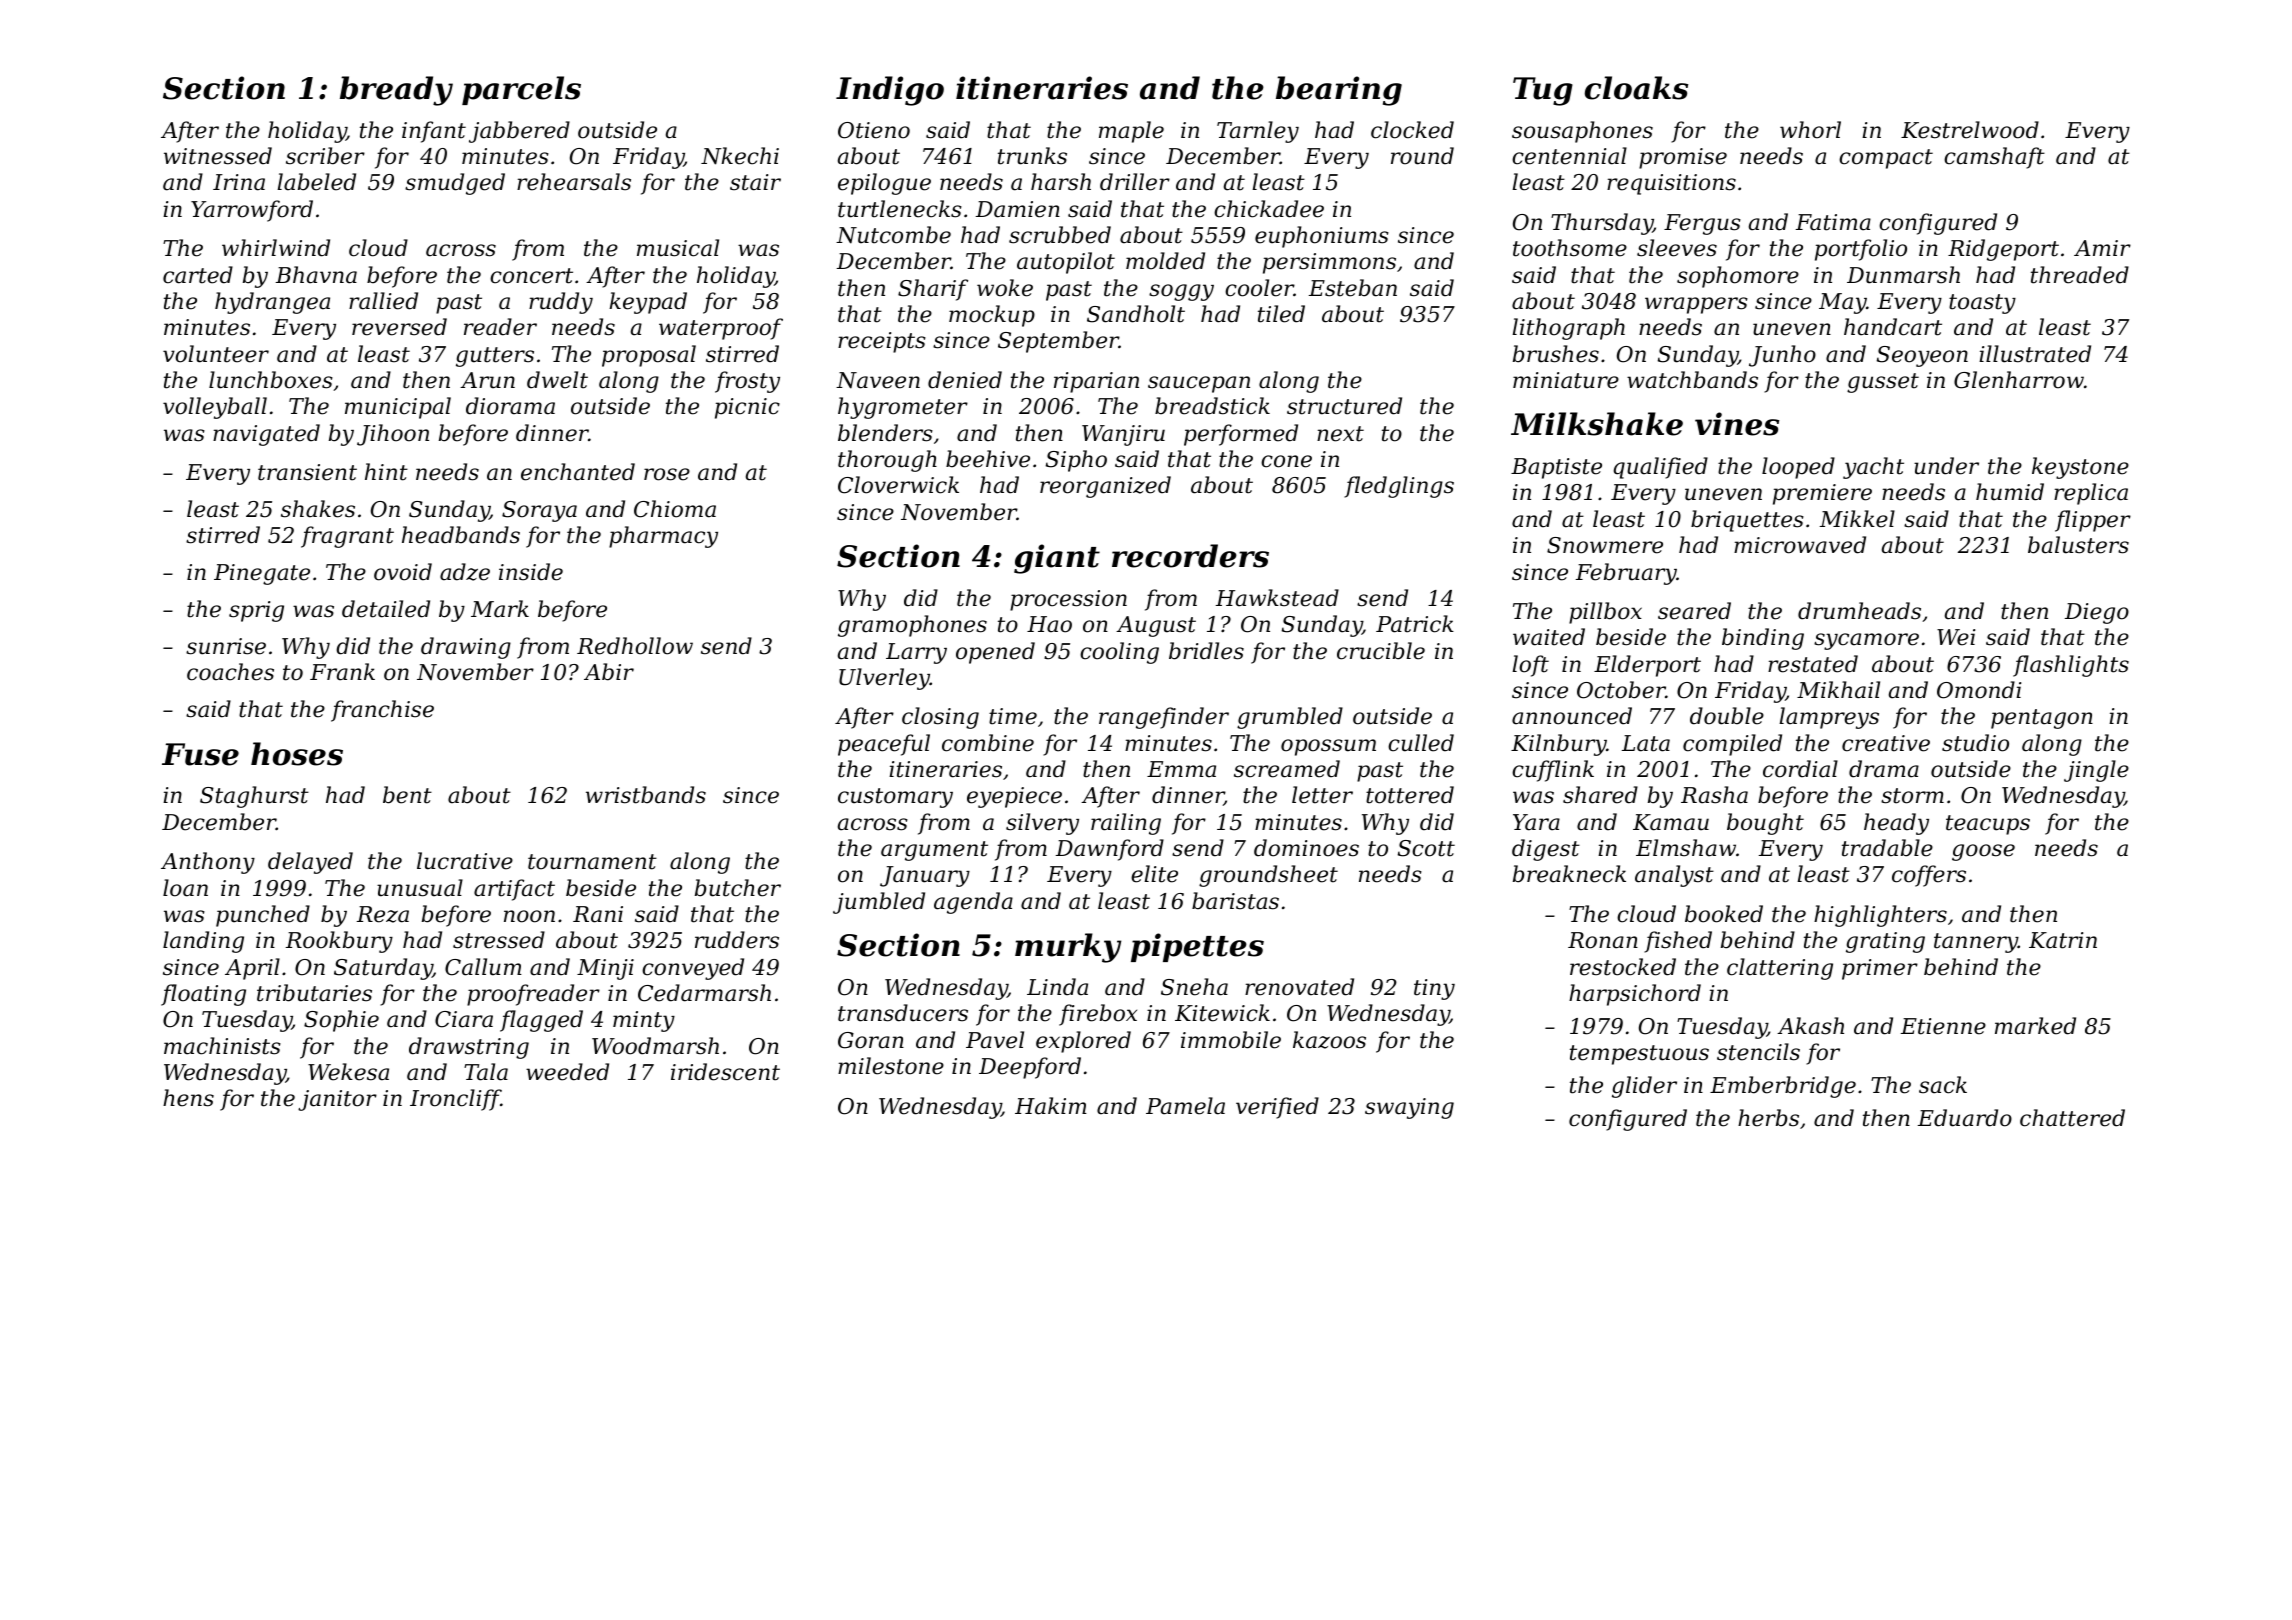 The width and height of the screenshot is (2292, 1620). Describe the element at coordinates (1005, 288) in the screenshot. I see `woke` at that location.
